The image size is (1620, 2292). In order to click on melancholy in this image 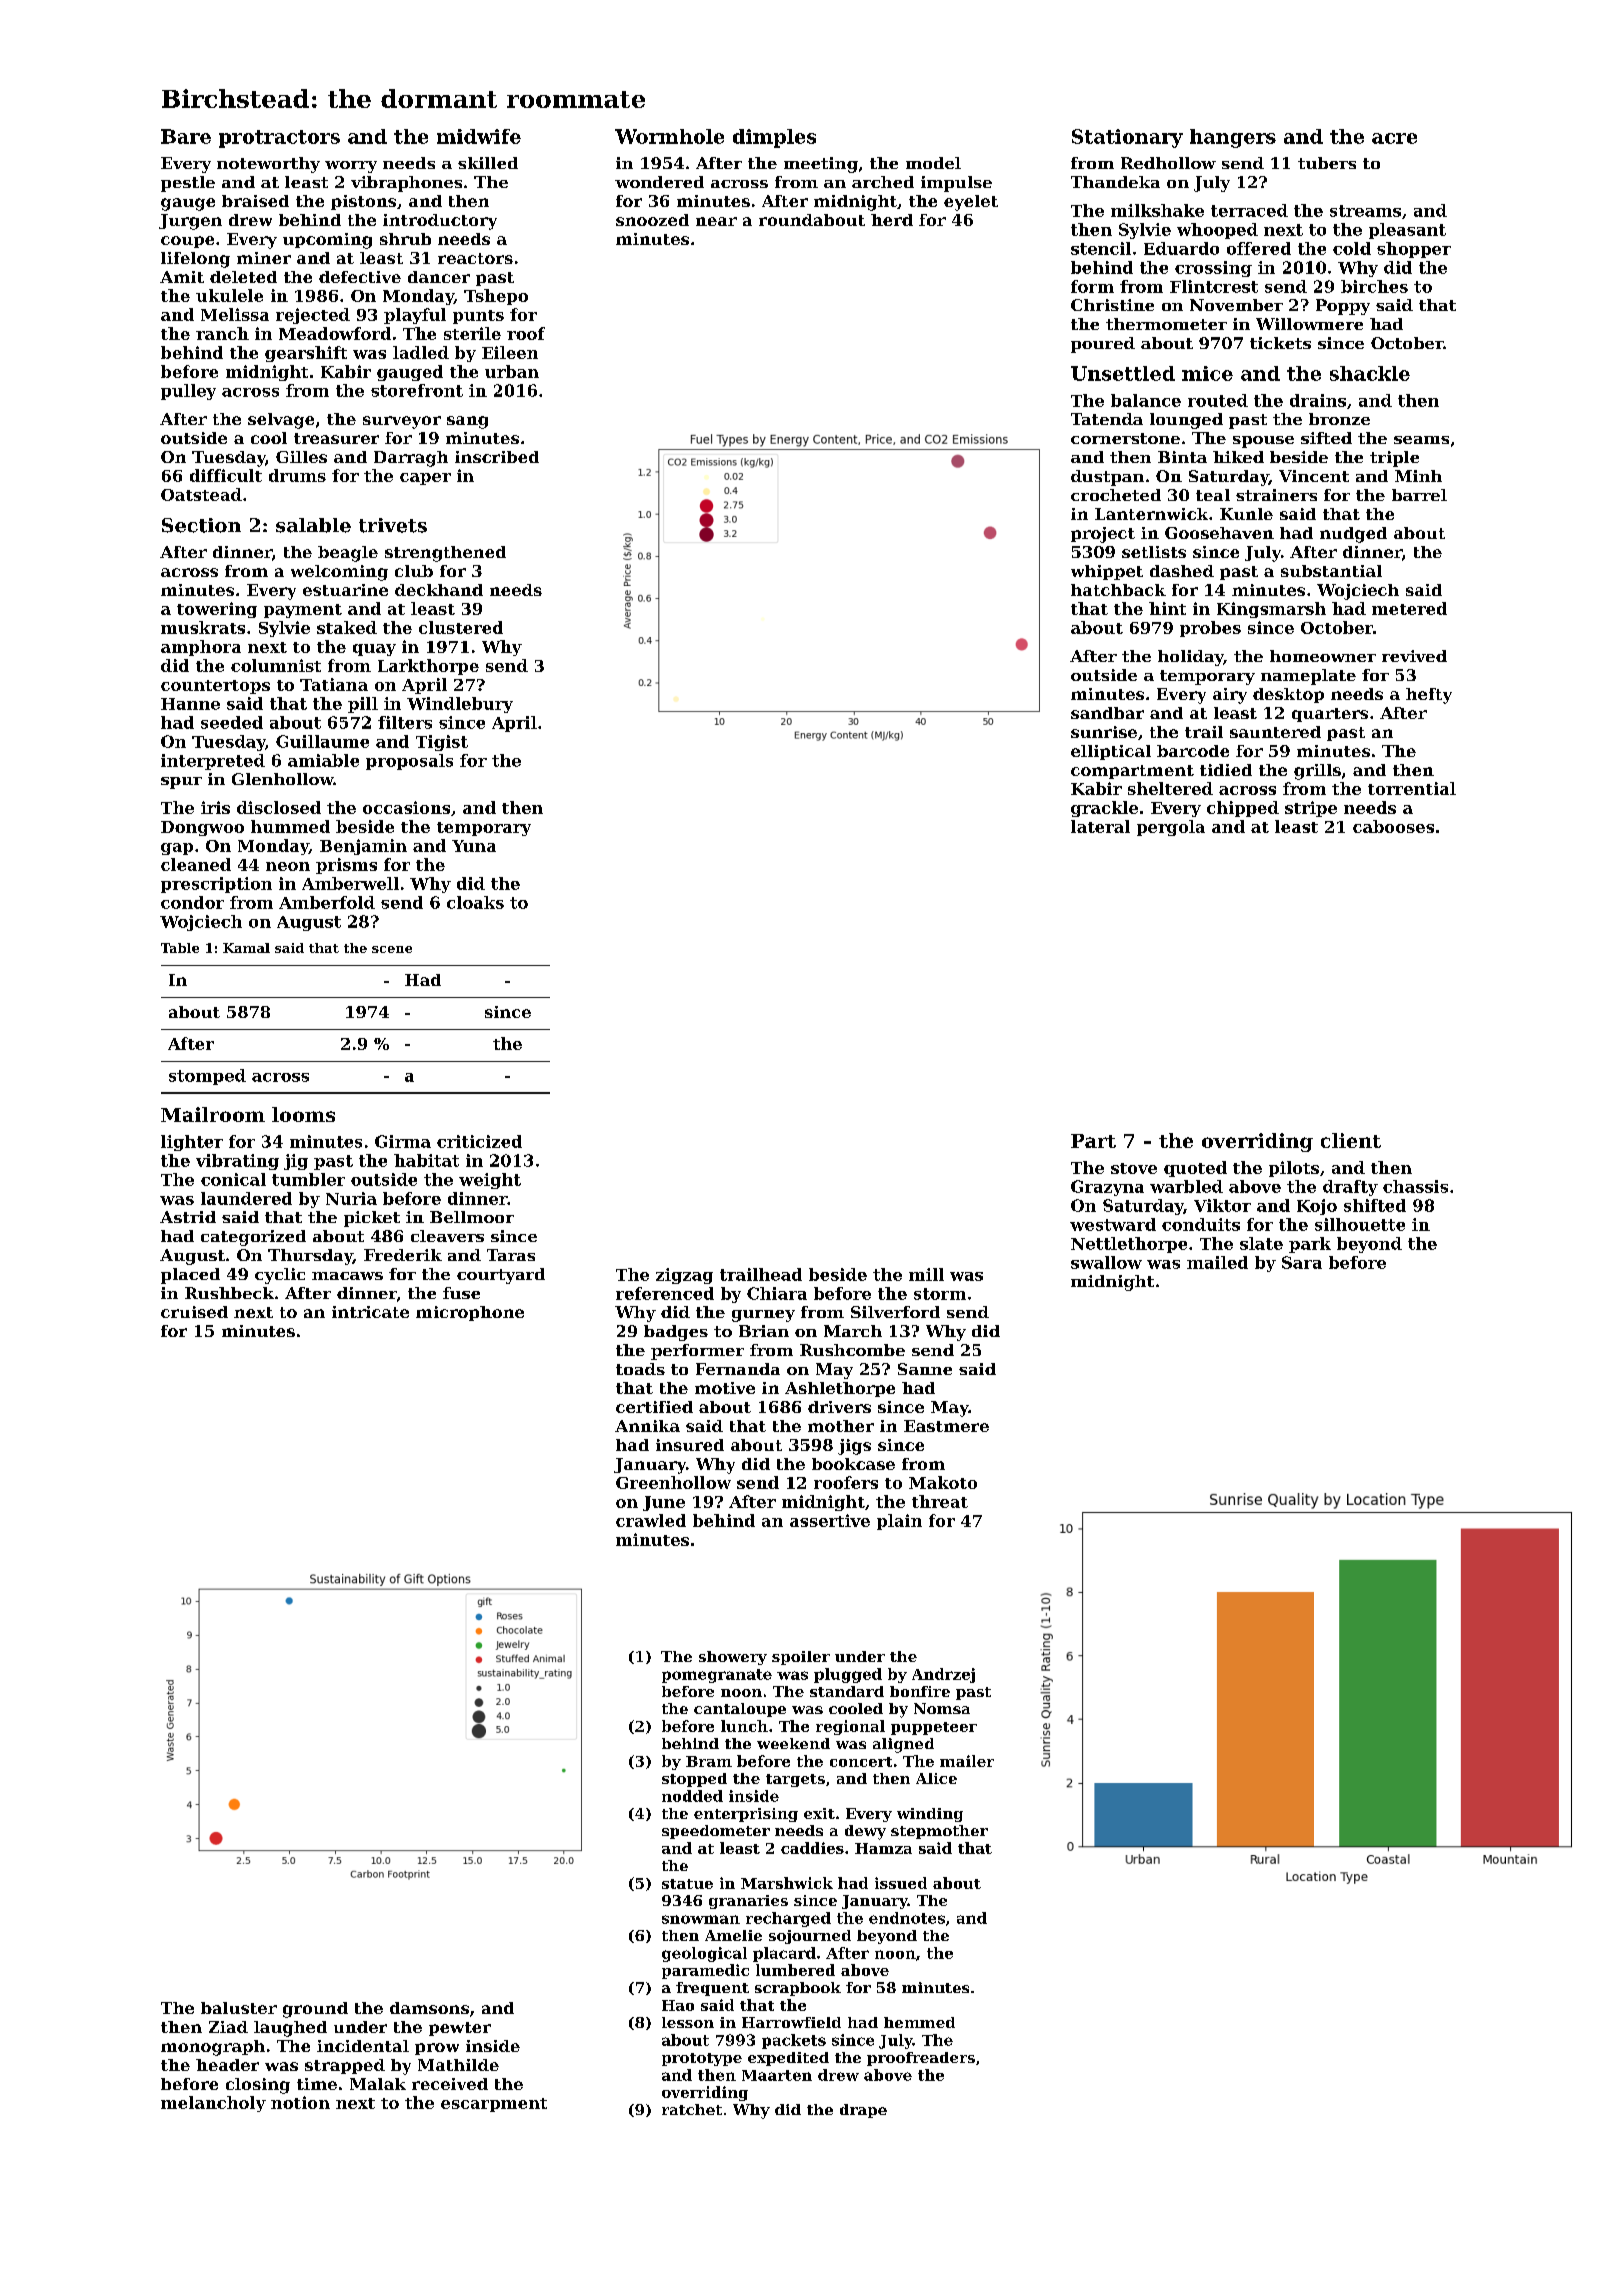, I will do `click(213, 2104)`.
